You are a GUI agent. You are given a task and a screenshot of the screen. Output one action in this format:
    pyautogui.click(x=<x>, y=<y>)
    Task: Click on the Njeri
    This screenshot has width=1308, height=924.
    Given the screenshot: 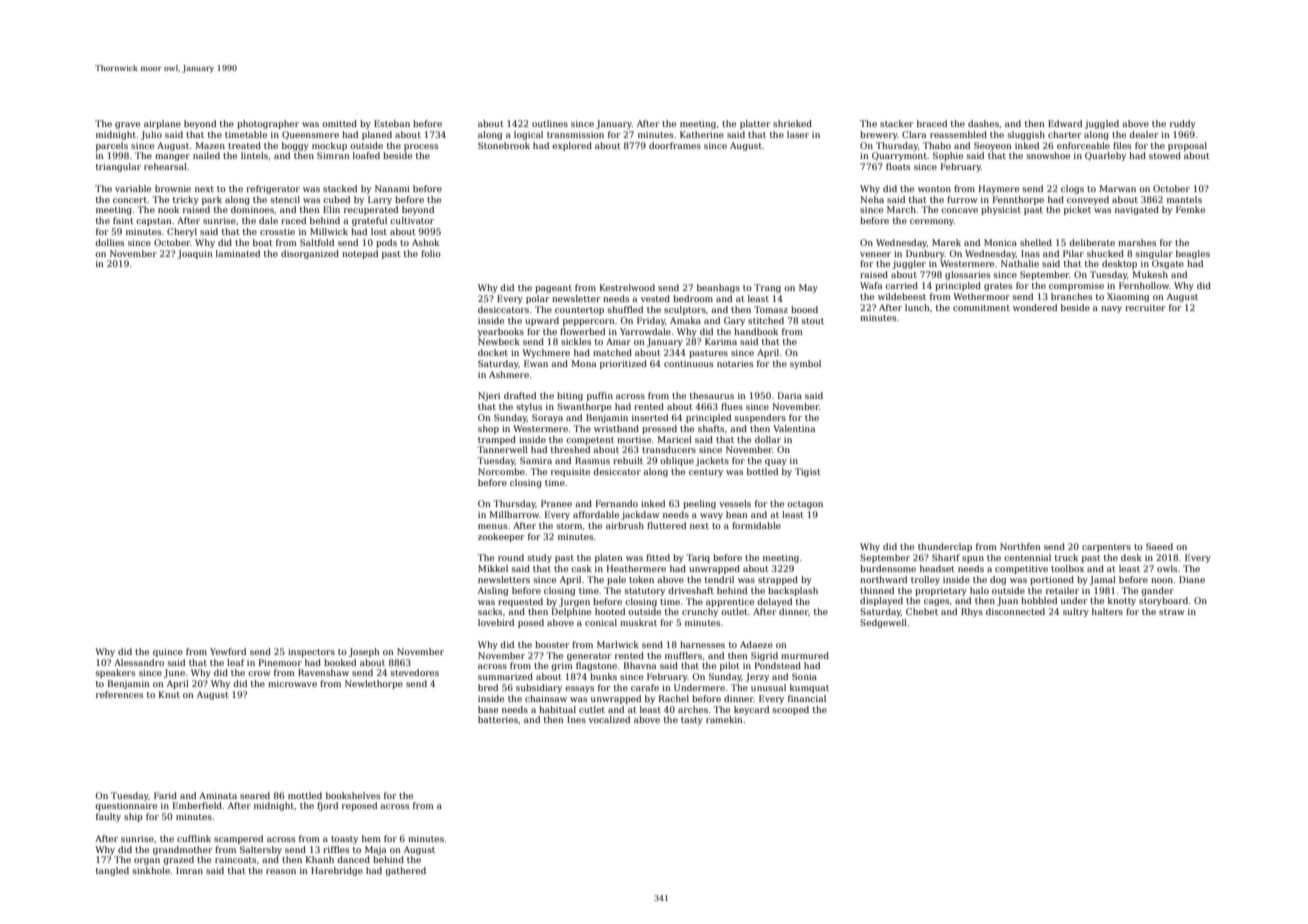 What is the action you would take?
    pyautogui.click(x=489, y=396)
